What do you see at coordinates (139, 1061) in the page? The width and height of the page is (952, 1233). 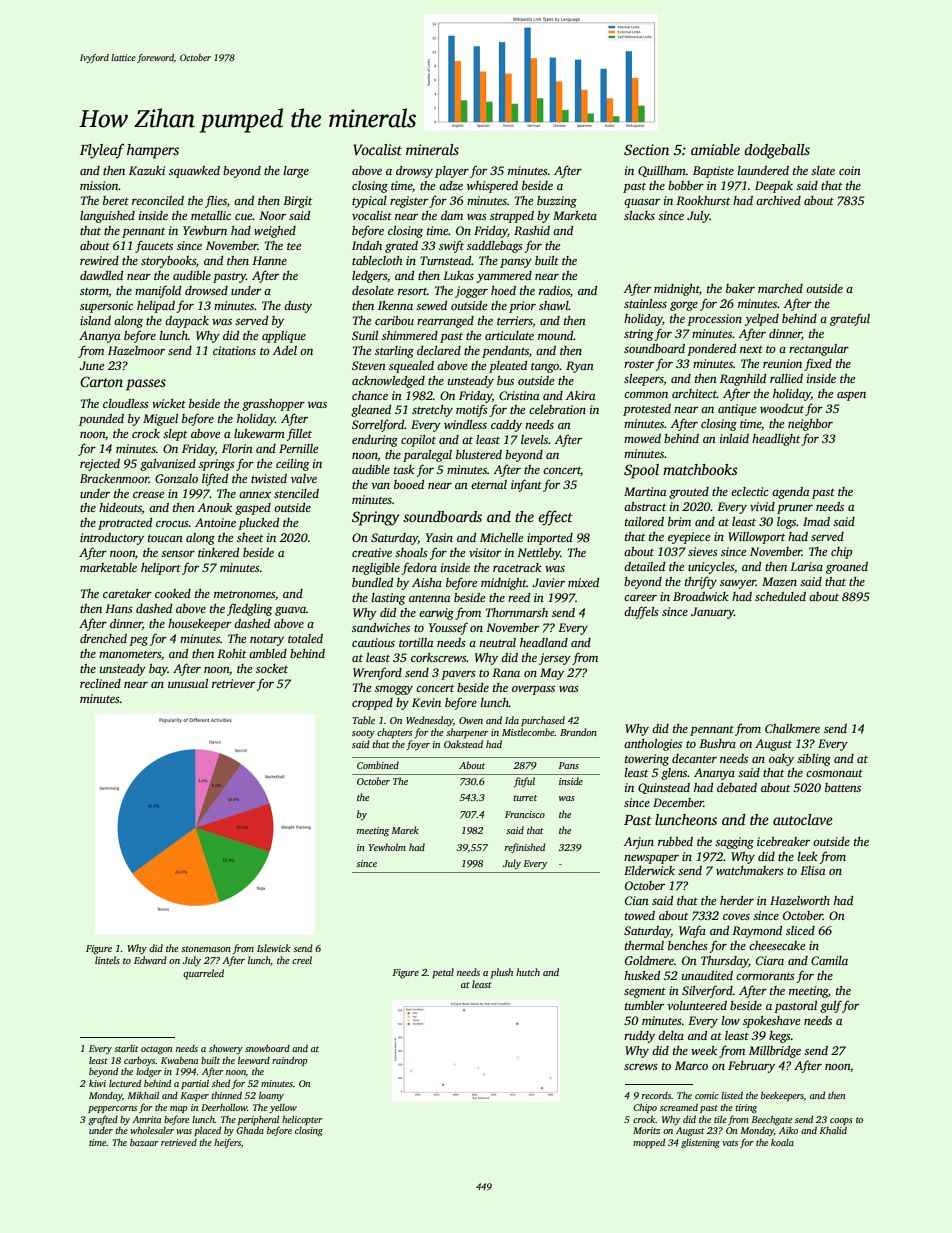 I see `carboys` at bounding box center [139, 1061].
